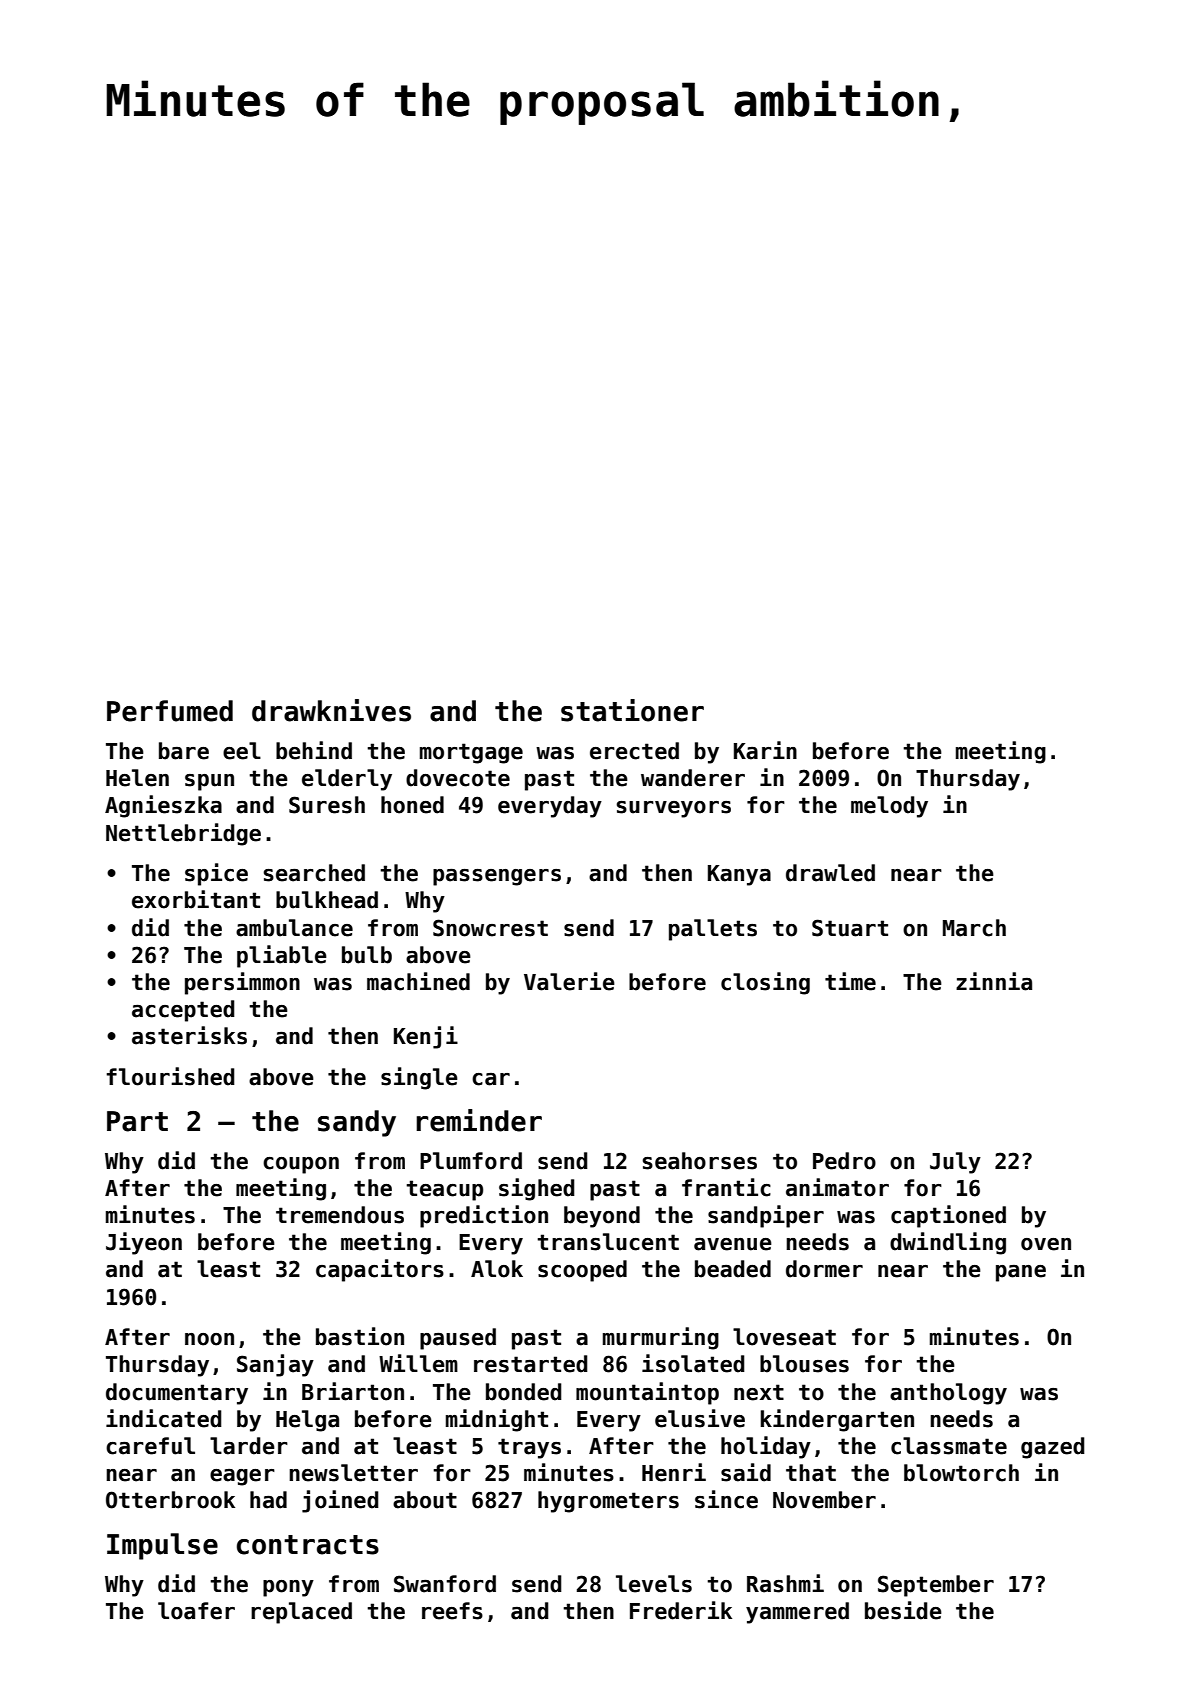 The image size is (1203, 1701). What do you see at coordinates (242, 983) in the image?
I see `persimmon` at bounding box center [242, 983].
